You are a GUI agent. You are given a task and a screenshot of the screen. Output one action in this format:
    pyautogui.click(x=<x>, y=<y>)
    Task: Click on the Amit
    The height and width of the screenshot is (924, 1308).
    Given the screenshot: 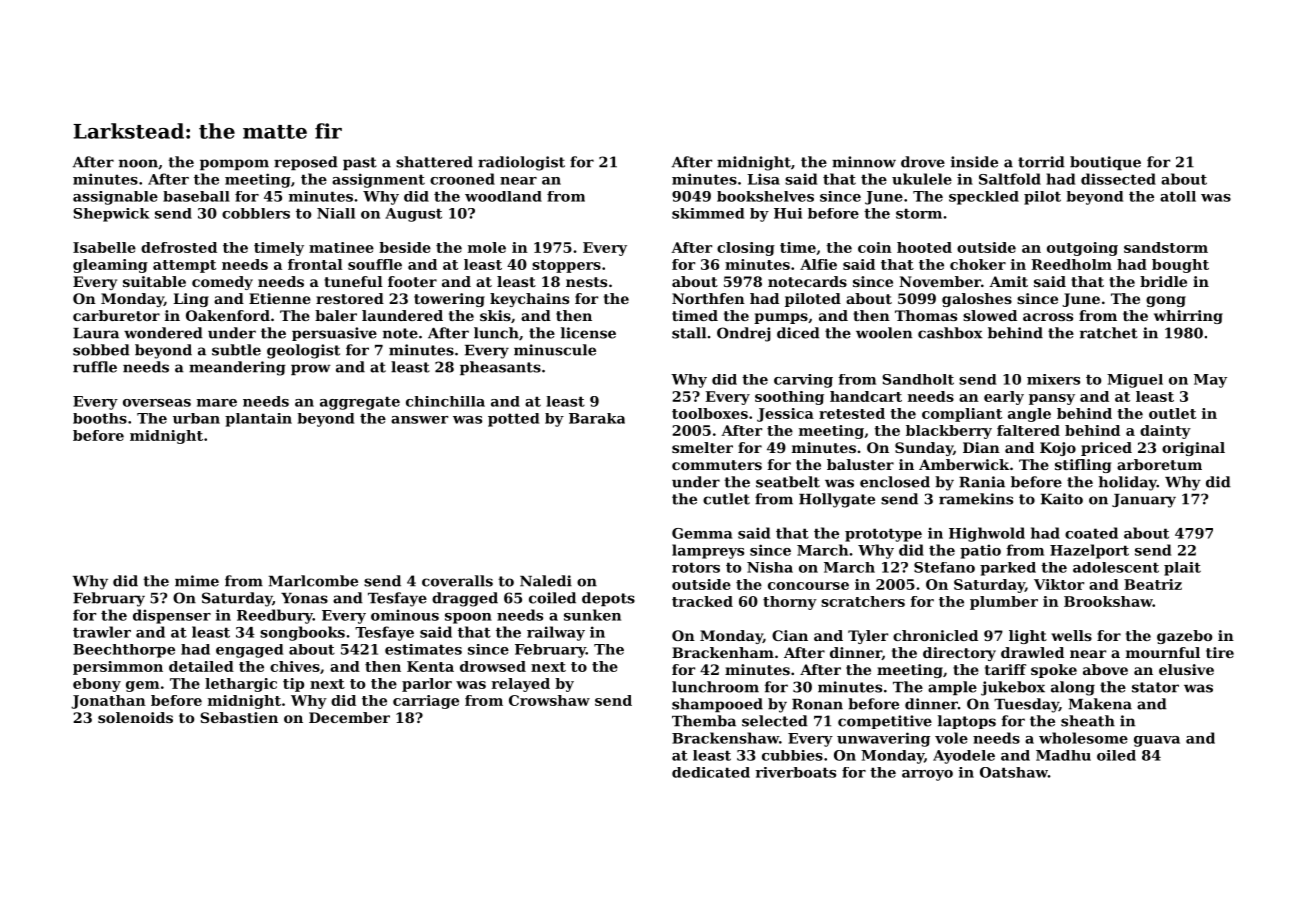 What is the action you would take?
    pyautogui.click(x=1008, y=281)
